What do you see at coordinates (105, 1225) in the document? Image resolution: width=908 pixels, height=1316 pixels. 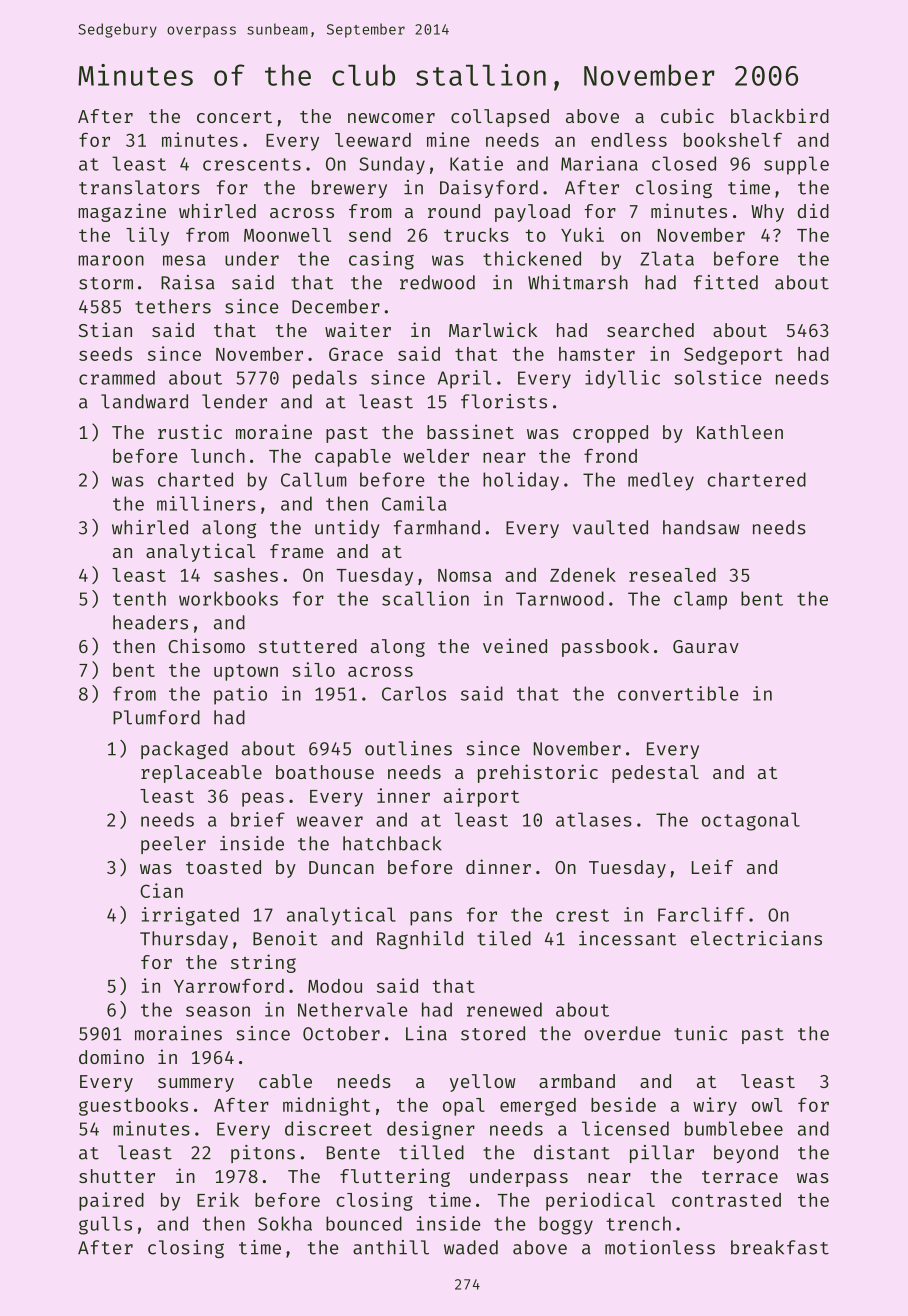 I see `gulls` at bounding box center [105, 1225].
